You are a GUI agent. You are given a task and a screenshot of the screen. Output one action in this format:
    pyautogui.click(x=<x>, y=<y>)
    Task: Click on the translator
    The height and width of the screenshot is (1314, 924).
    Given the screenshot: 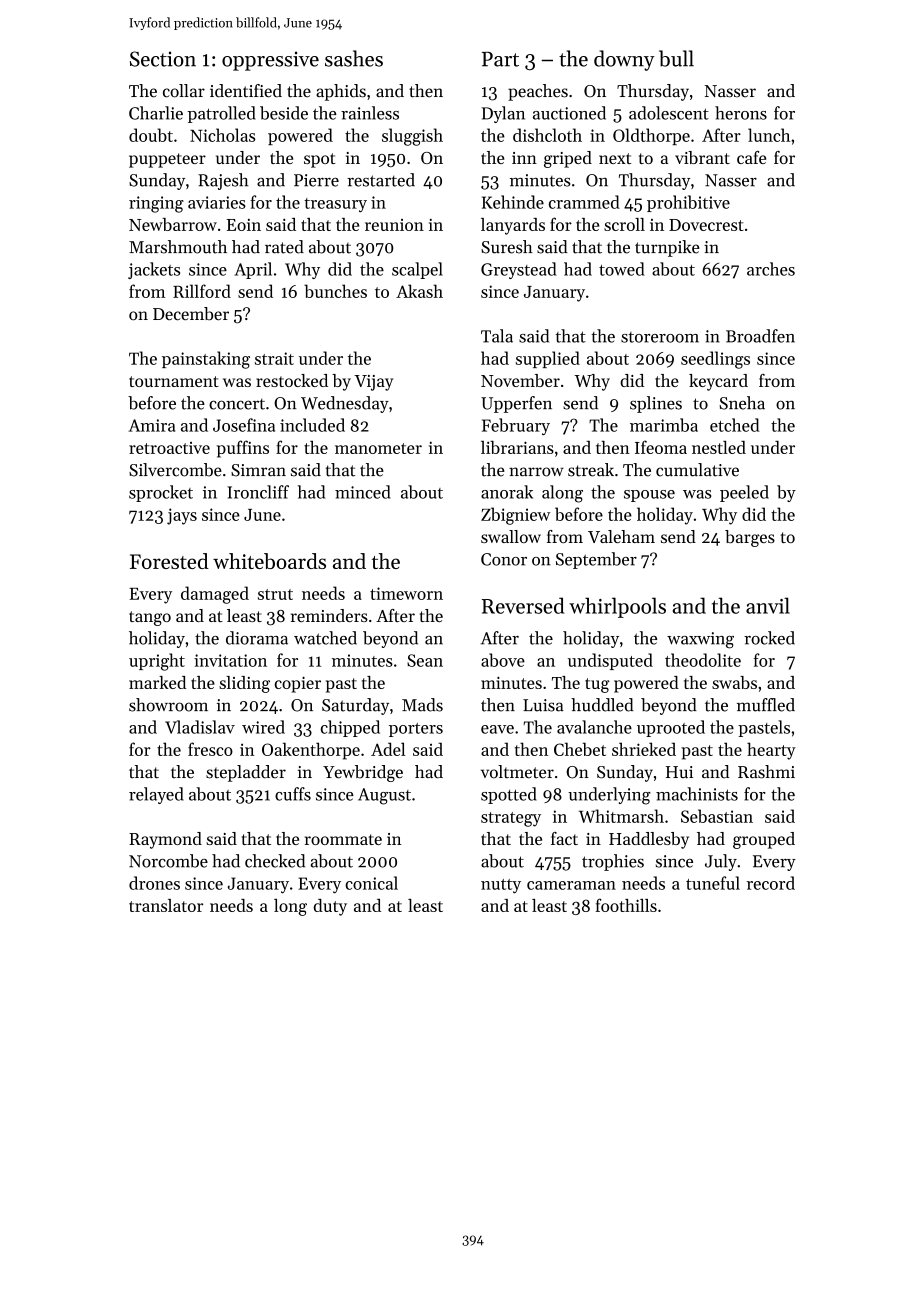 What is the action you would take?
    pyautogui.click(x=166, y=905)
